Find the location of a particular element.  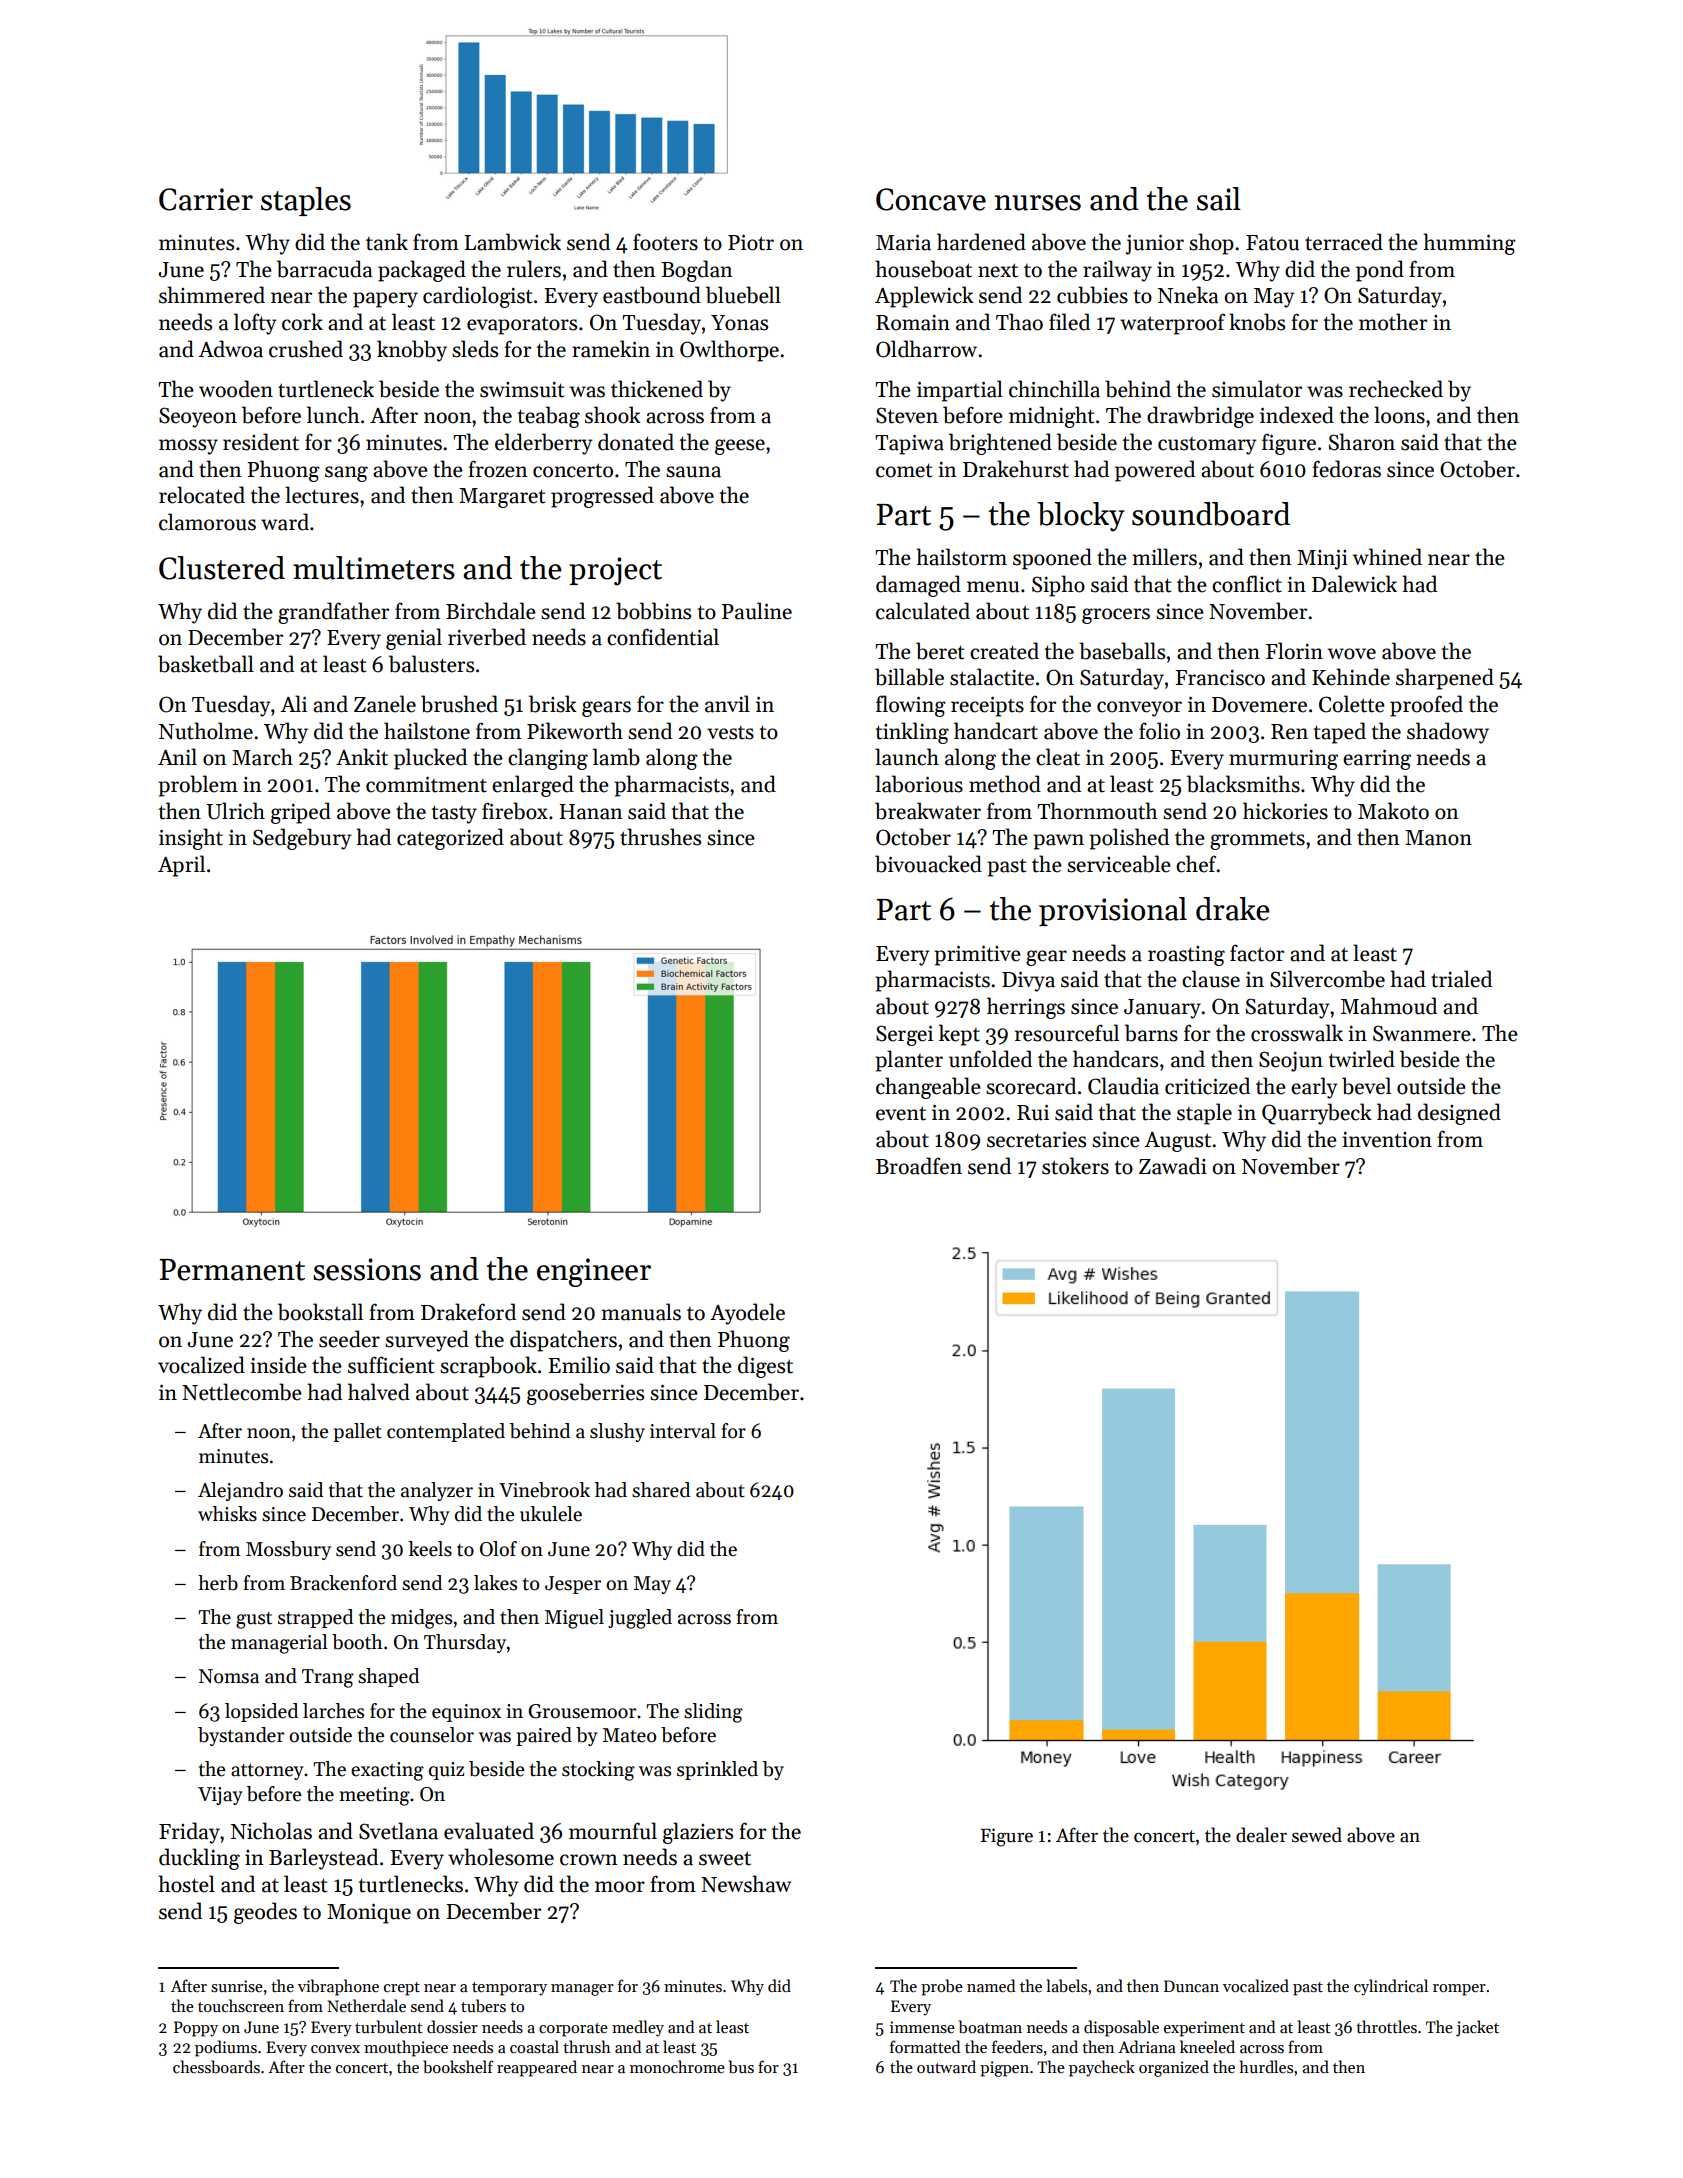

manuals is located at coordinates (641, 1312).
